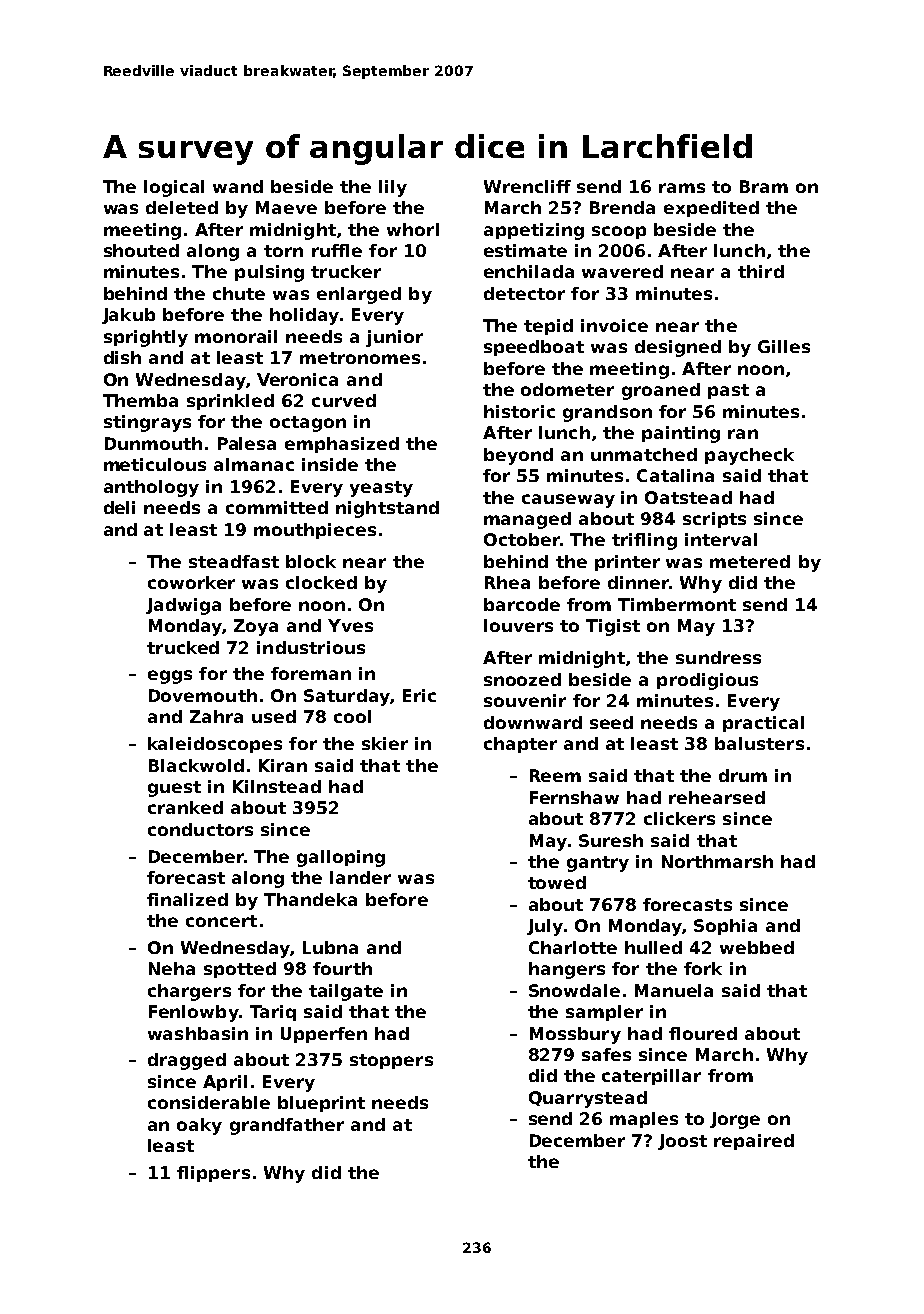  What do you see at coordinates (679, 818) in the page?
I see `clickers` at bounding box center [679, 818].
